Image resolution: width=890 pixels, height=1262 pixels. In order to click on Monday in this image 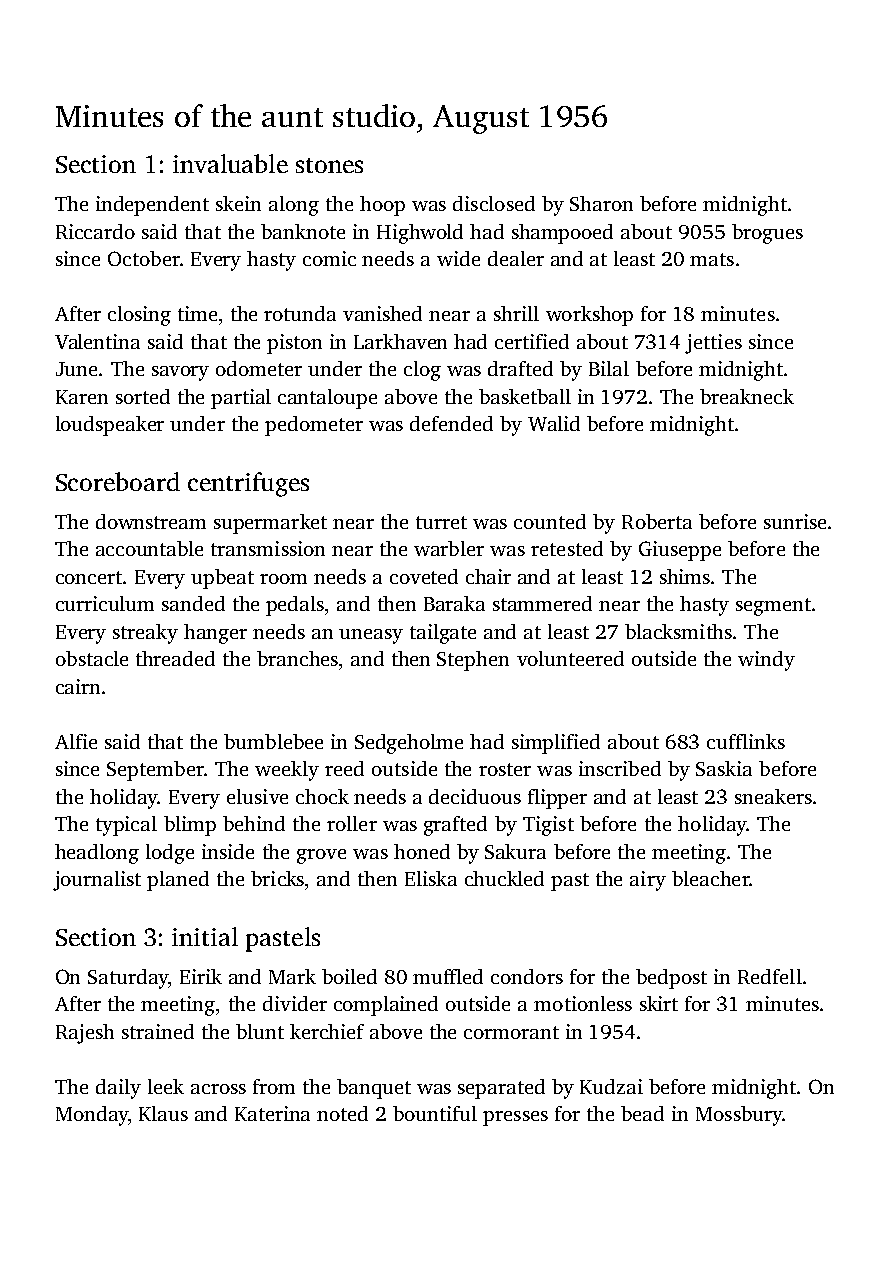, I will do `click(92, 1116)`.
